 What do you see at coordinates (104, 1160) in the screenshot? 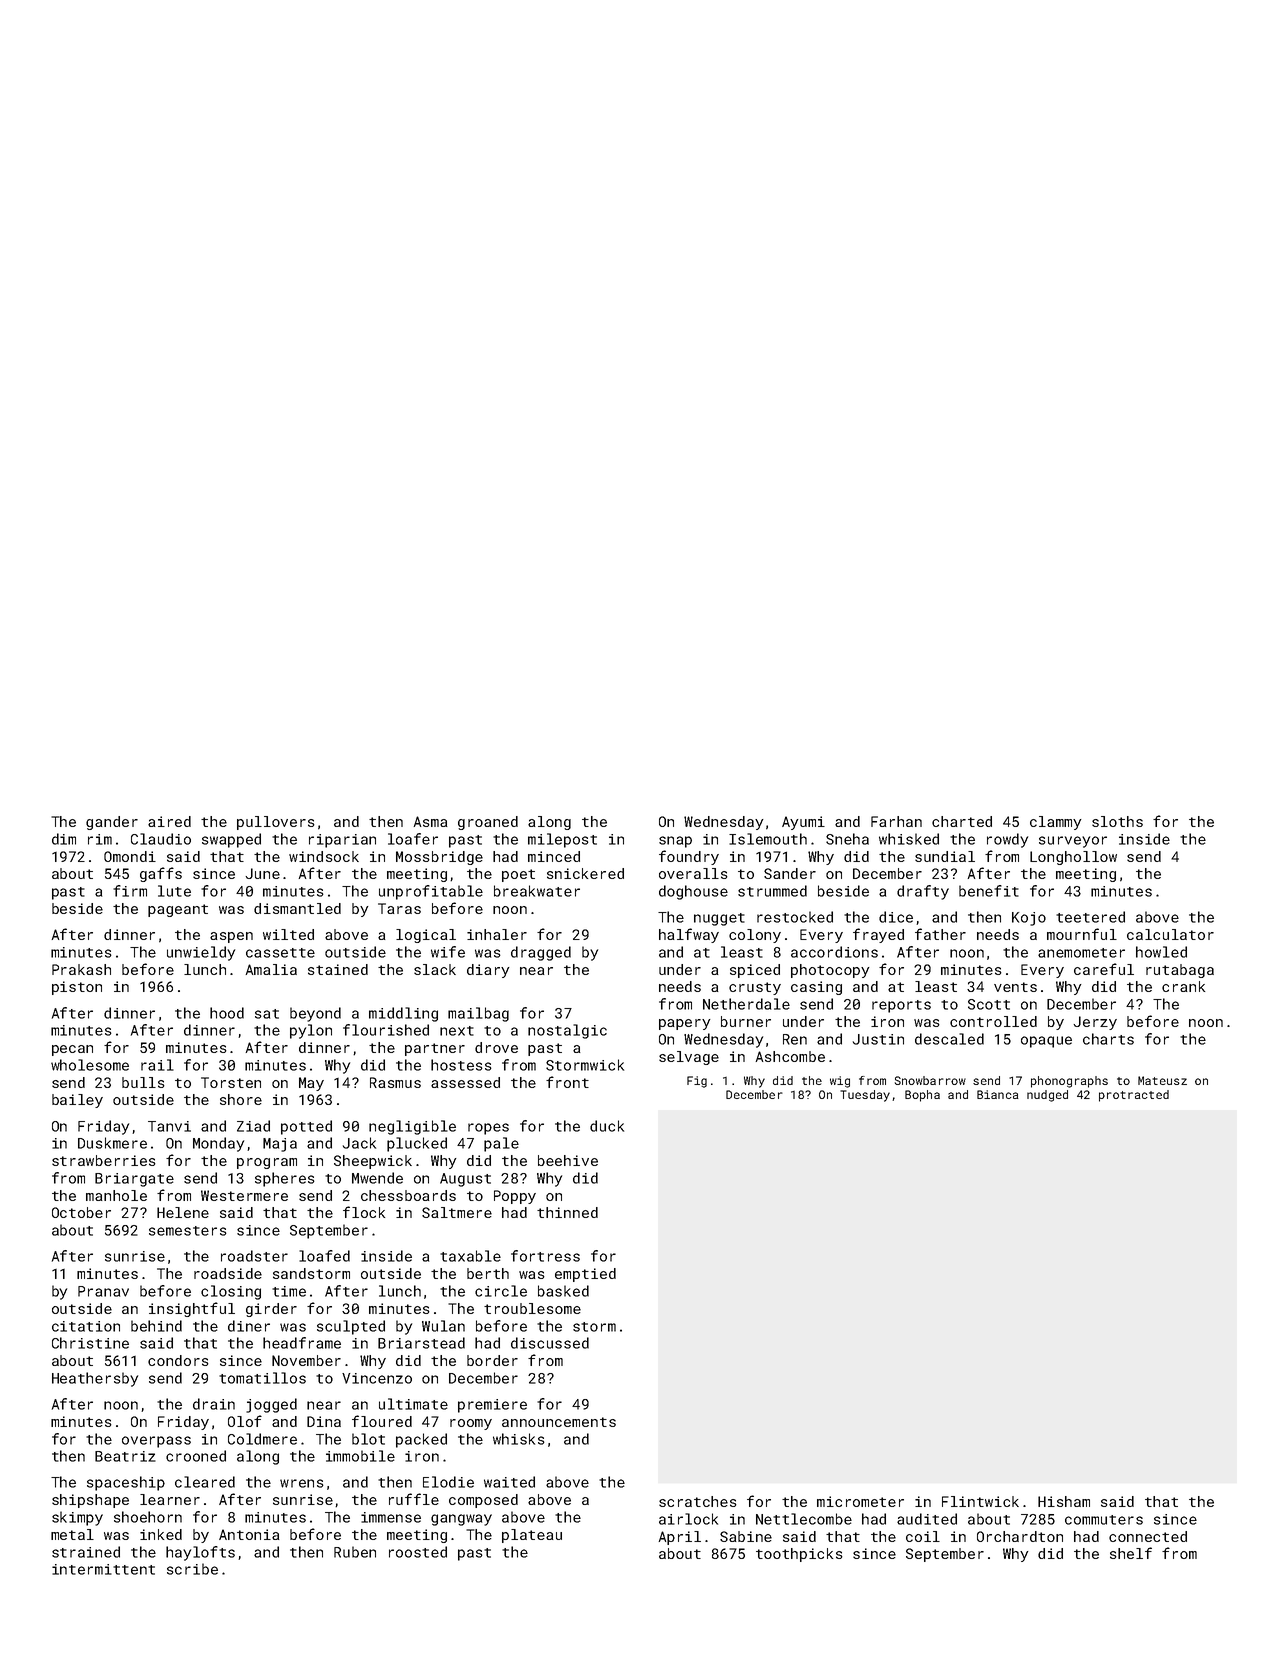
I see `strawberries` at bounding box center [104, 1160].
